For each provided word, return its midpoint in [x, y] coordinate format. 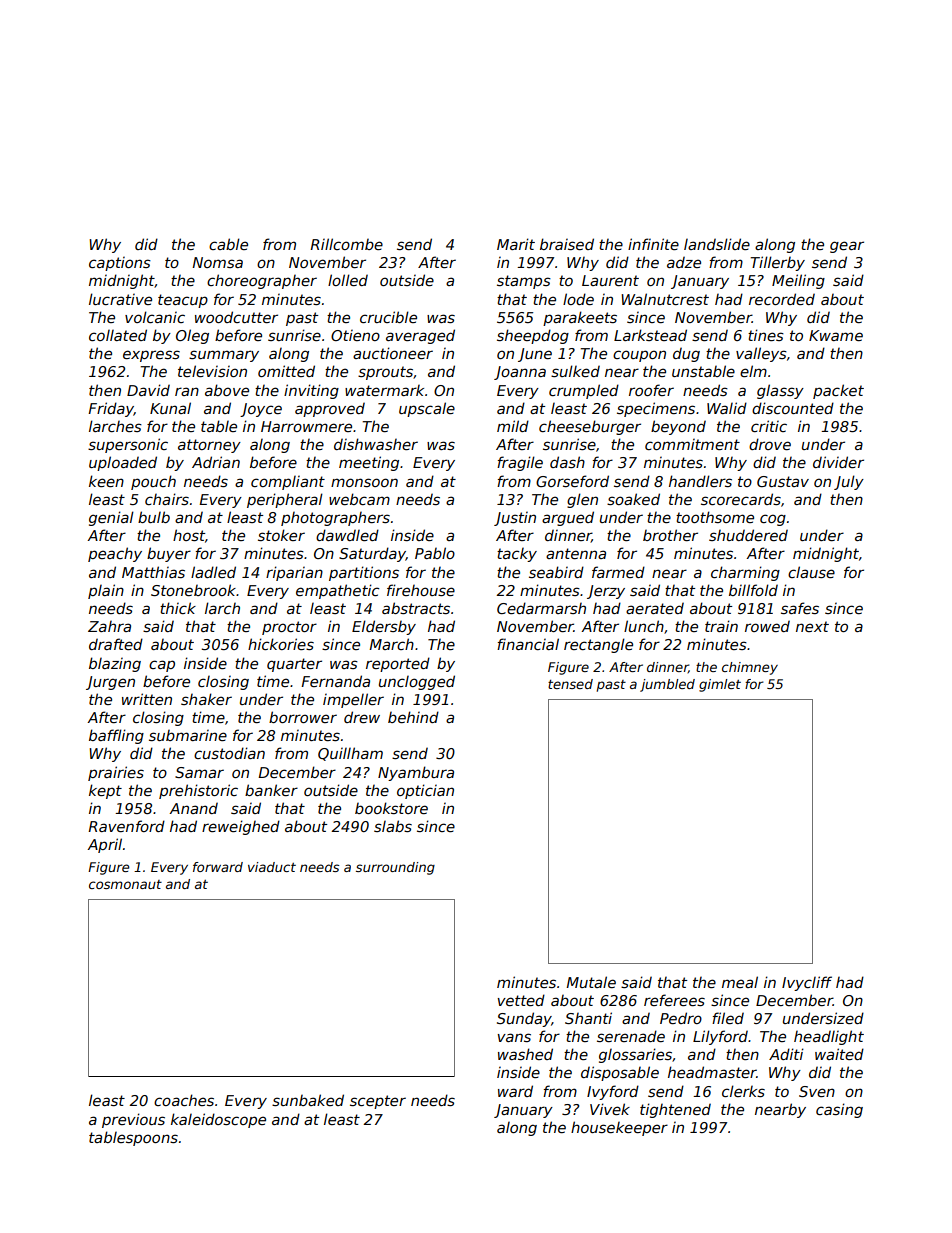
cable [228, 244]
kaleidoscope [218, 1120]
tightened [675, 1110]
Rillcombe [346, 244]
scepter [378, 1102]
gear [847, 247]
